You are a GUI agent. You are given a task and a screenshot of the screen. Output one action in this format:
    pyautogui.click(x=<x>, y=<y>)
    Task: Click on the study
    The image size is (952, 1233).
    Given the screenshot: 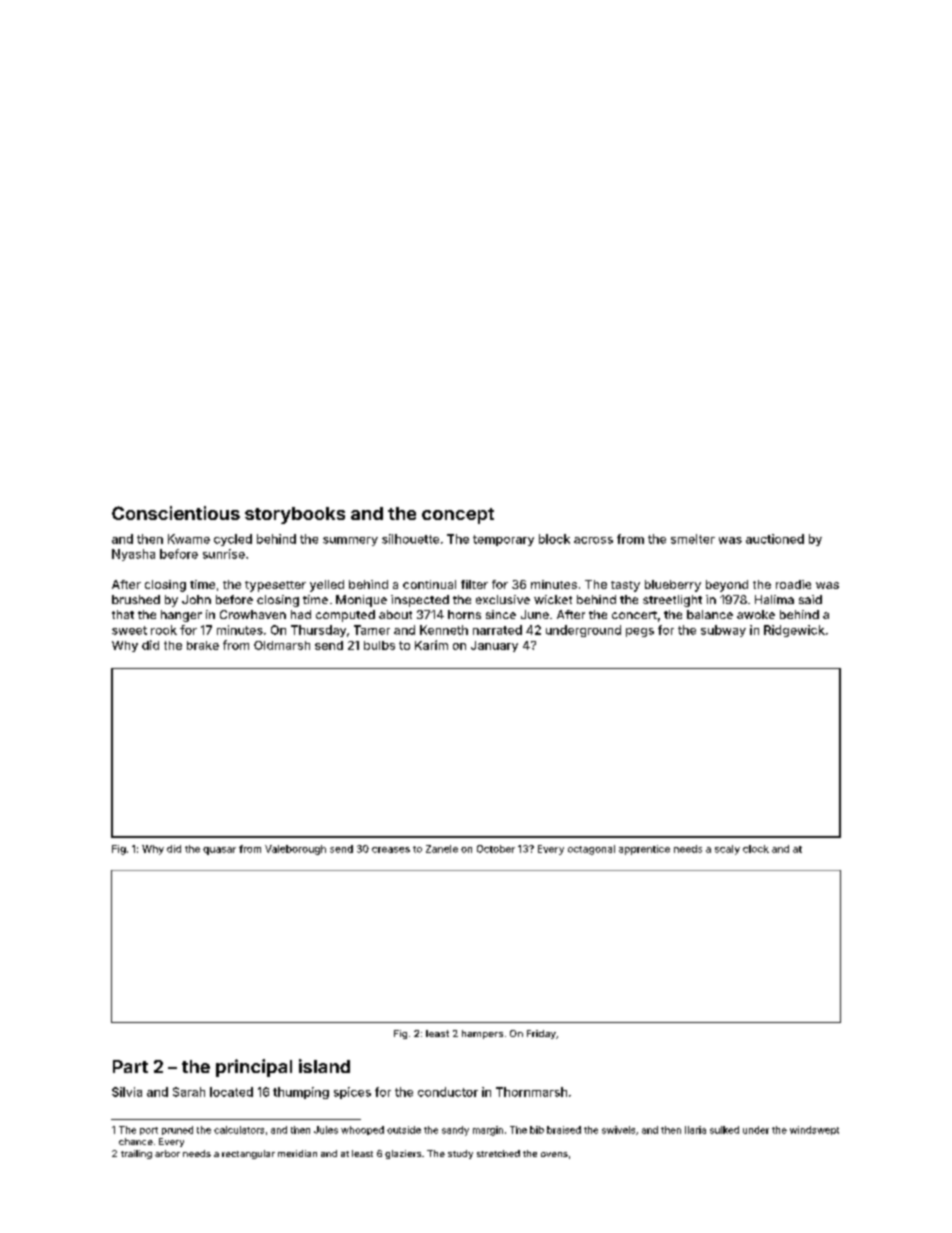 What is the action you would take?
    pyautogui.click(x=460, y=1154)
